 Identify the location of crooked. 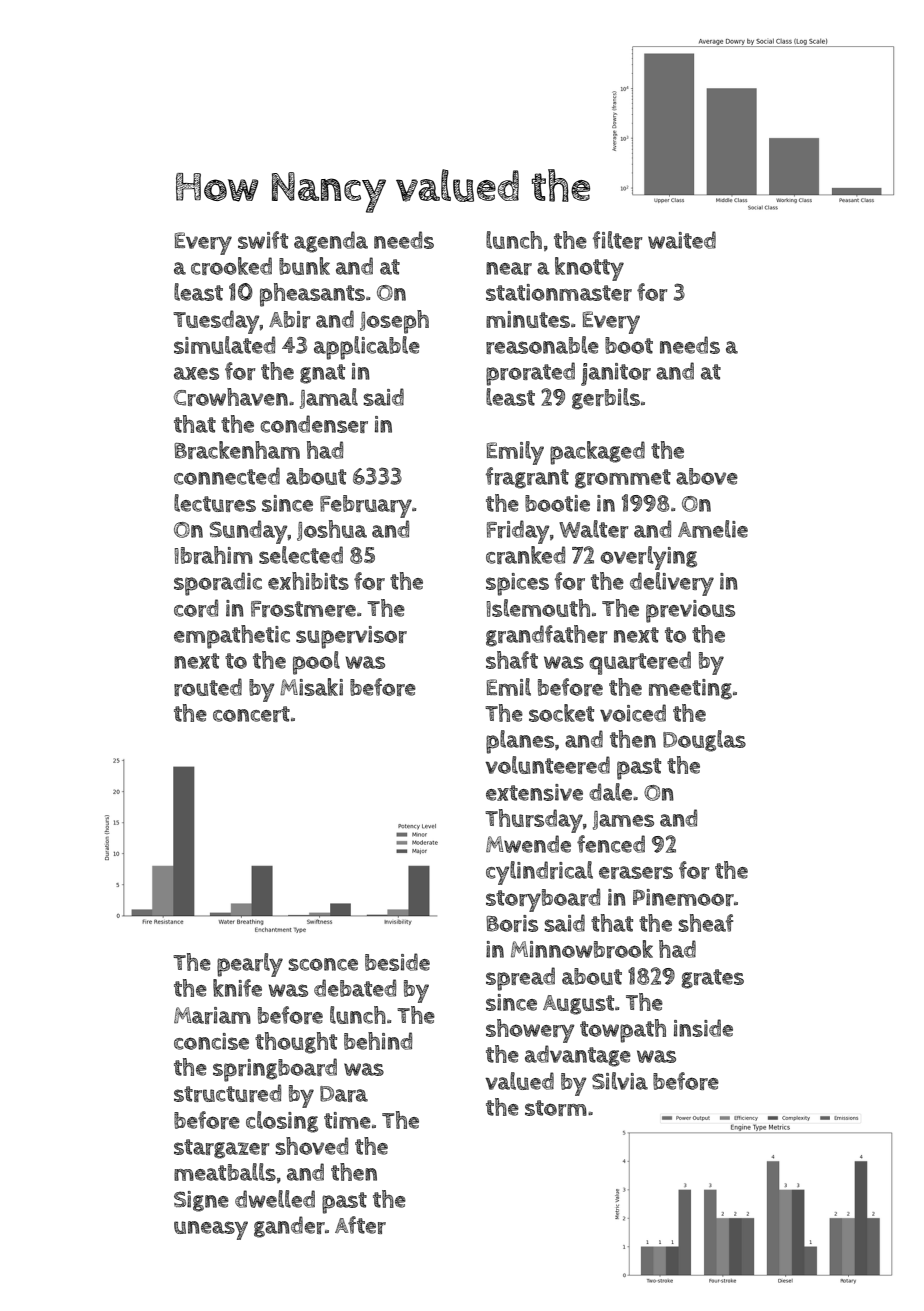
(231, 266).
